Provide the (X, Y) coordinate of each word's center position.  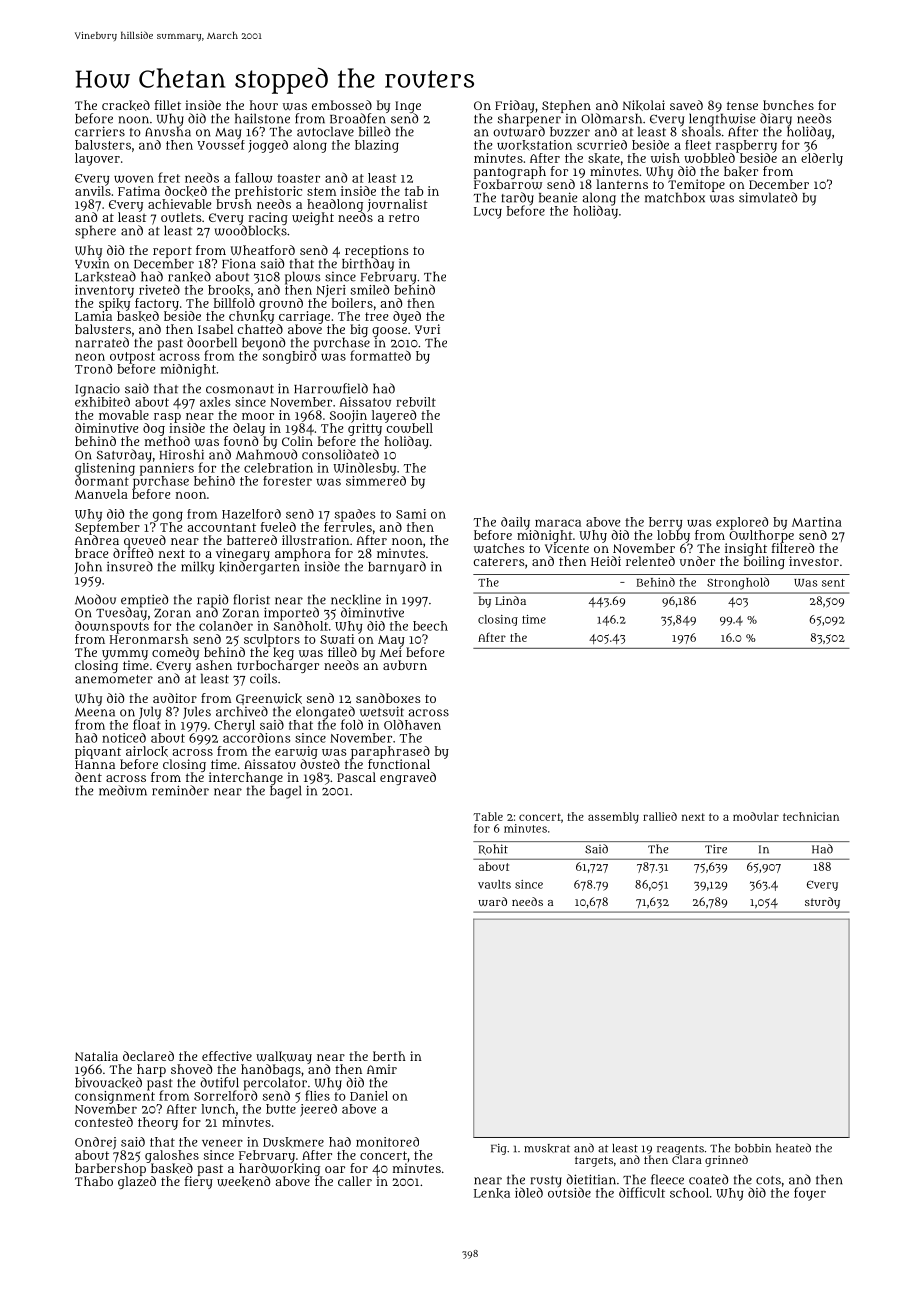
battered (252, 540)
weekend (243, 1181)
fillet (168, 105)
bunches (788, 105)
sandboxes (388, 698)
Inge (408, 107)
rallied (660, 816)
